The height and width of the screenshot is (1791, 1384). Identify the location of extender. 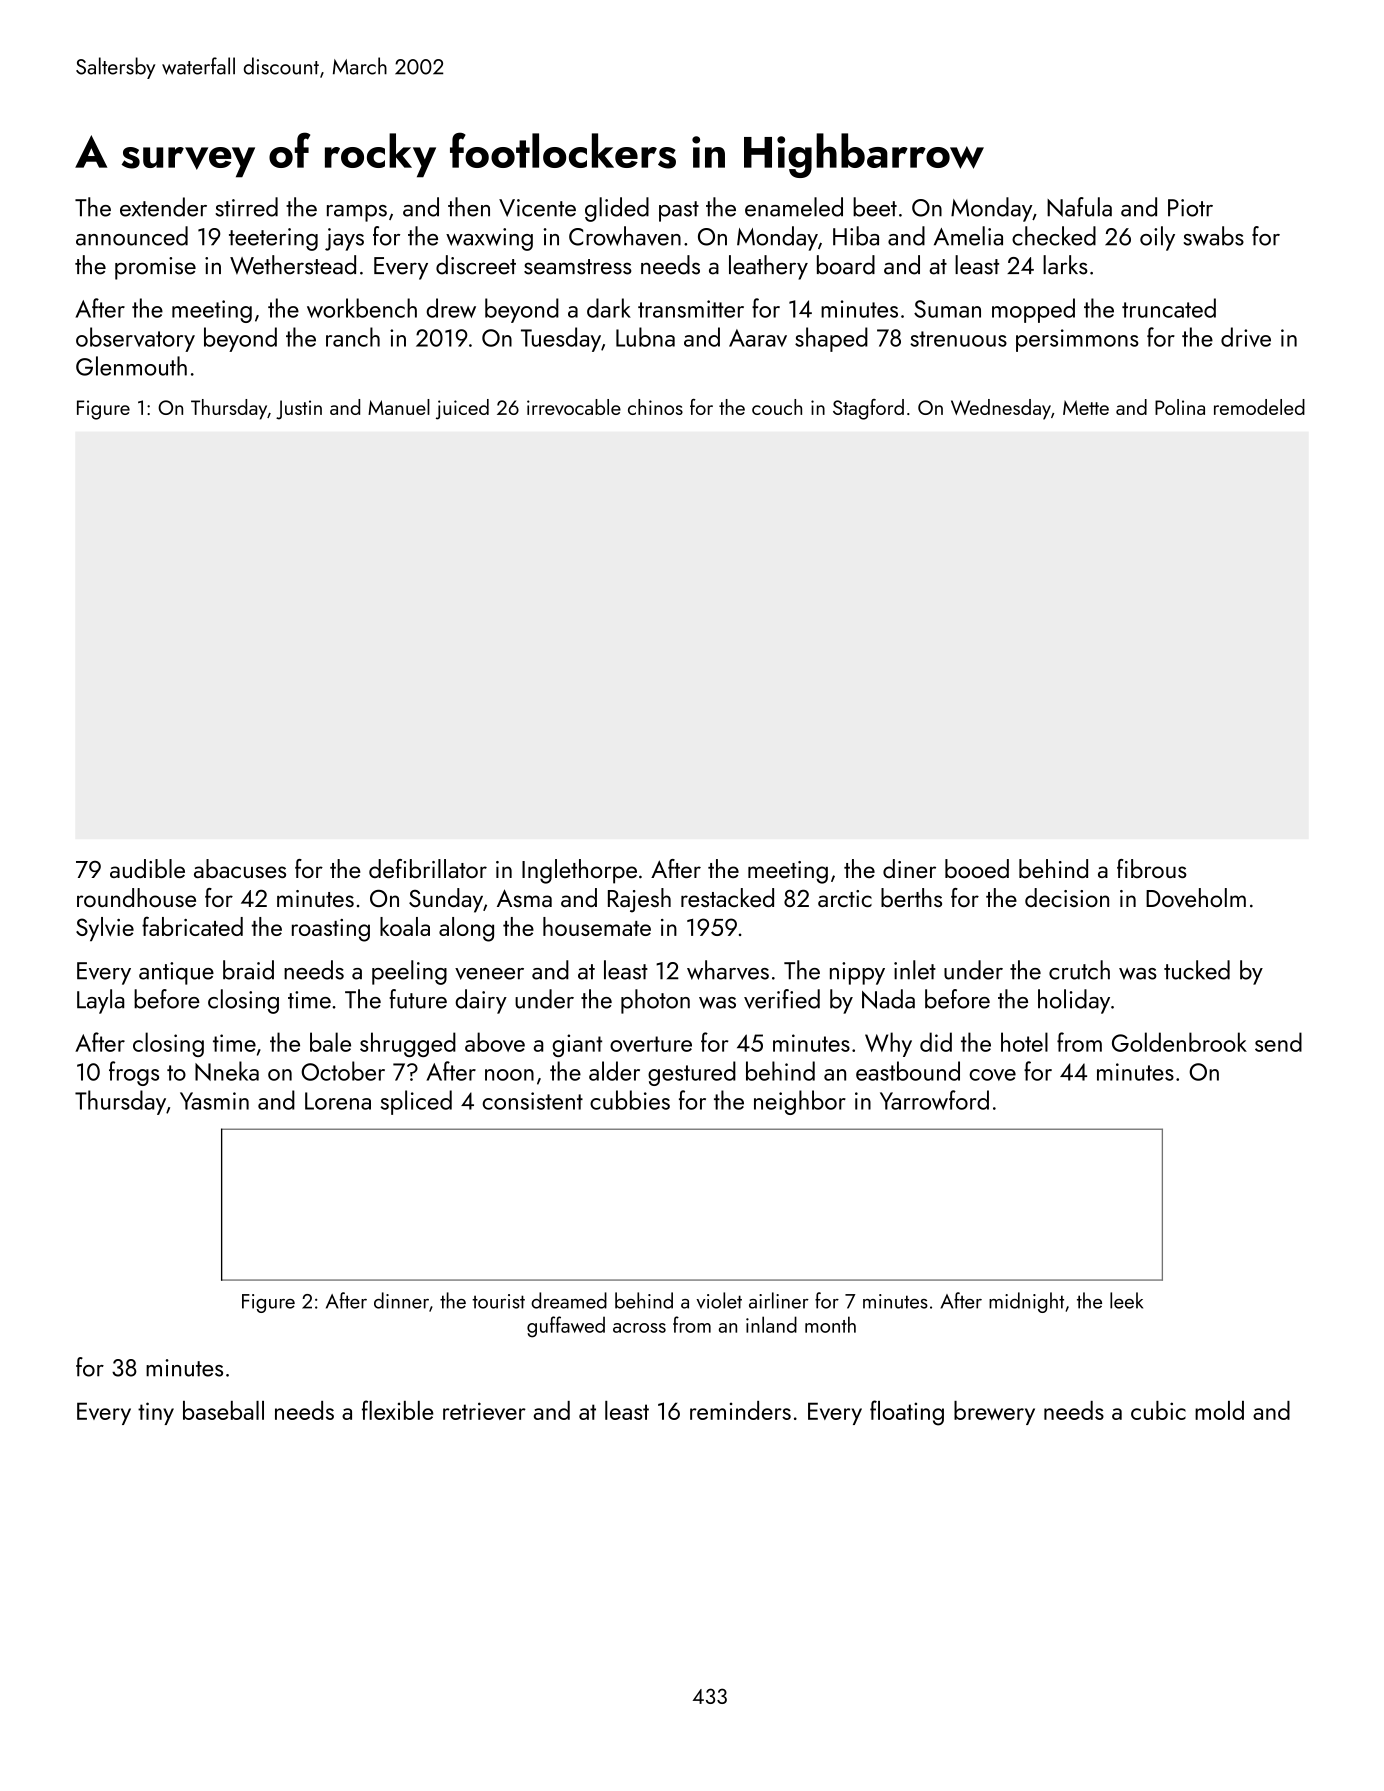
(163, 207).
